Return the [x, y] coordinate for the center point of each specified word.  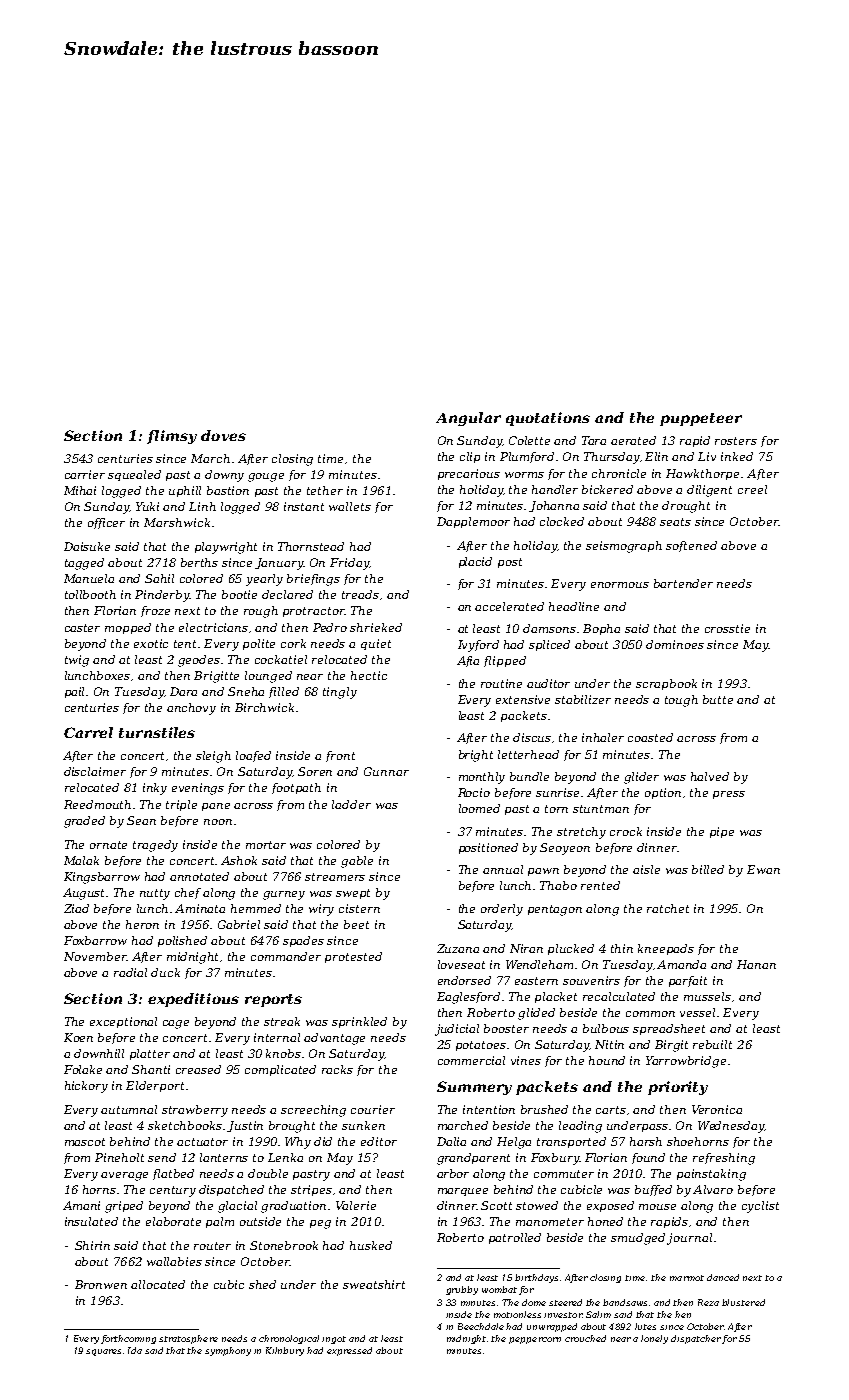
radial [130, 972]
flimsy [172, 437]
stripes [311, 1190]
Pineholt [119, 1157]
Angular [468, 419]
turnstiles [157, 732]
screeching [313, 1111]
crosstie [727, 628]
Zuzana [458, 948]
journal [689, 1239]
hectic [369, 675]
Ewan [763, 869]
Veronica [717, 1109]
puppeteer [701, 419]
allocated [158, 1284]
